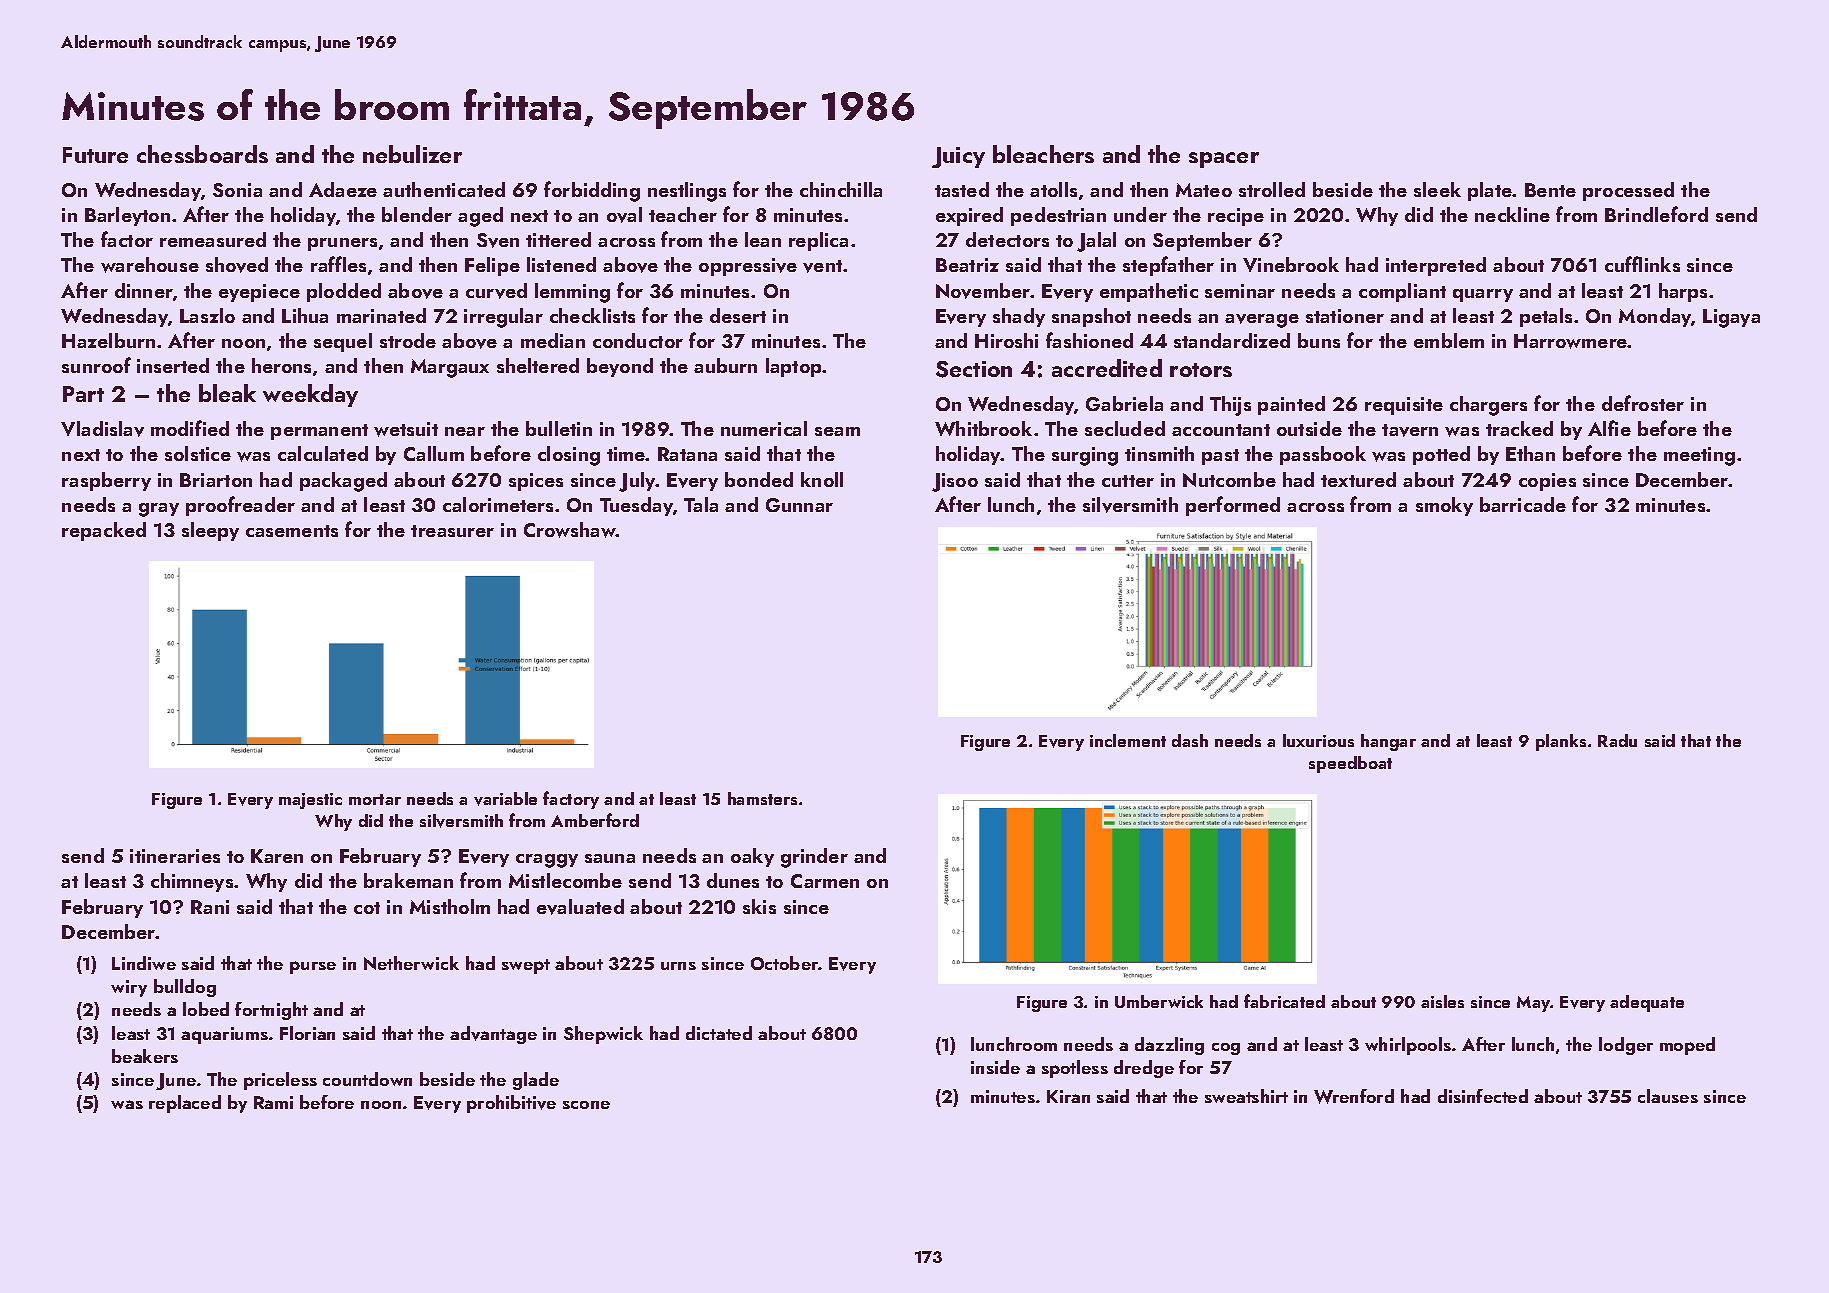 The width and height of the image is (1829, 1293). Describe the element at coordinates (1404, 406) in the image. I see `requisite` at that location.
